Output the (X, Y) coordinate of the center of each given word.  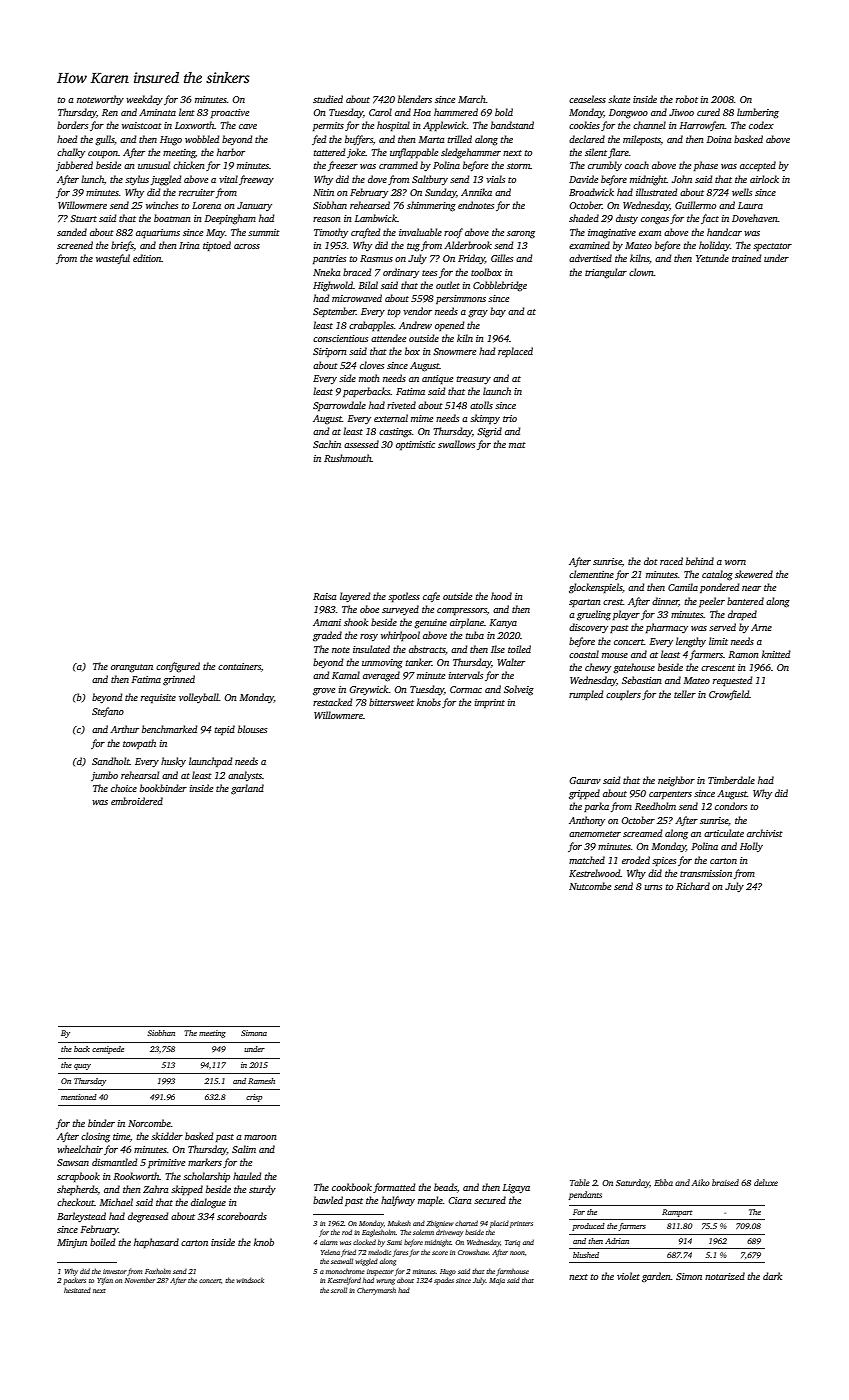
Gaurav (585, 780)
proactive (230, 113)
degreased (148, 1217)
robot (687, 99)
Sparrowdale (339, 406)
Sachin (327, 444)
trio (510, 418)
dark (772, 1276)
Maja (497, 1281)
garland (247, 789)
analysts (245, 776)
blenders (415, 99)
